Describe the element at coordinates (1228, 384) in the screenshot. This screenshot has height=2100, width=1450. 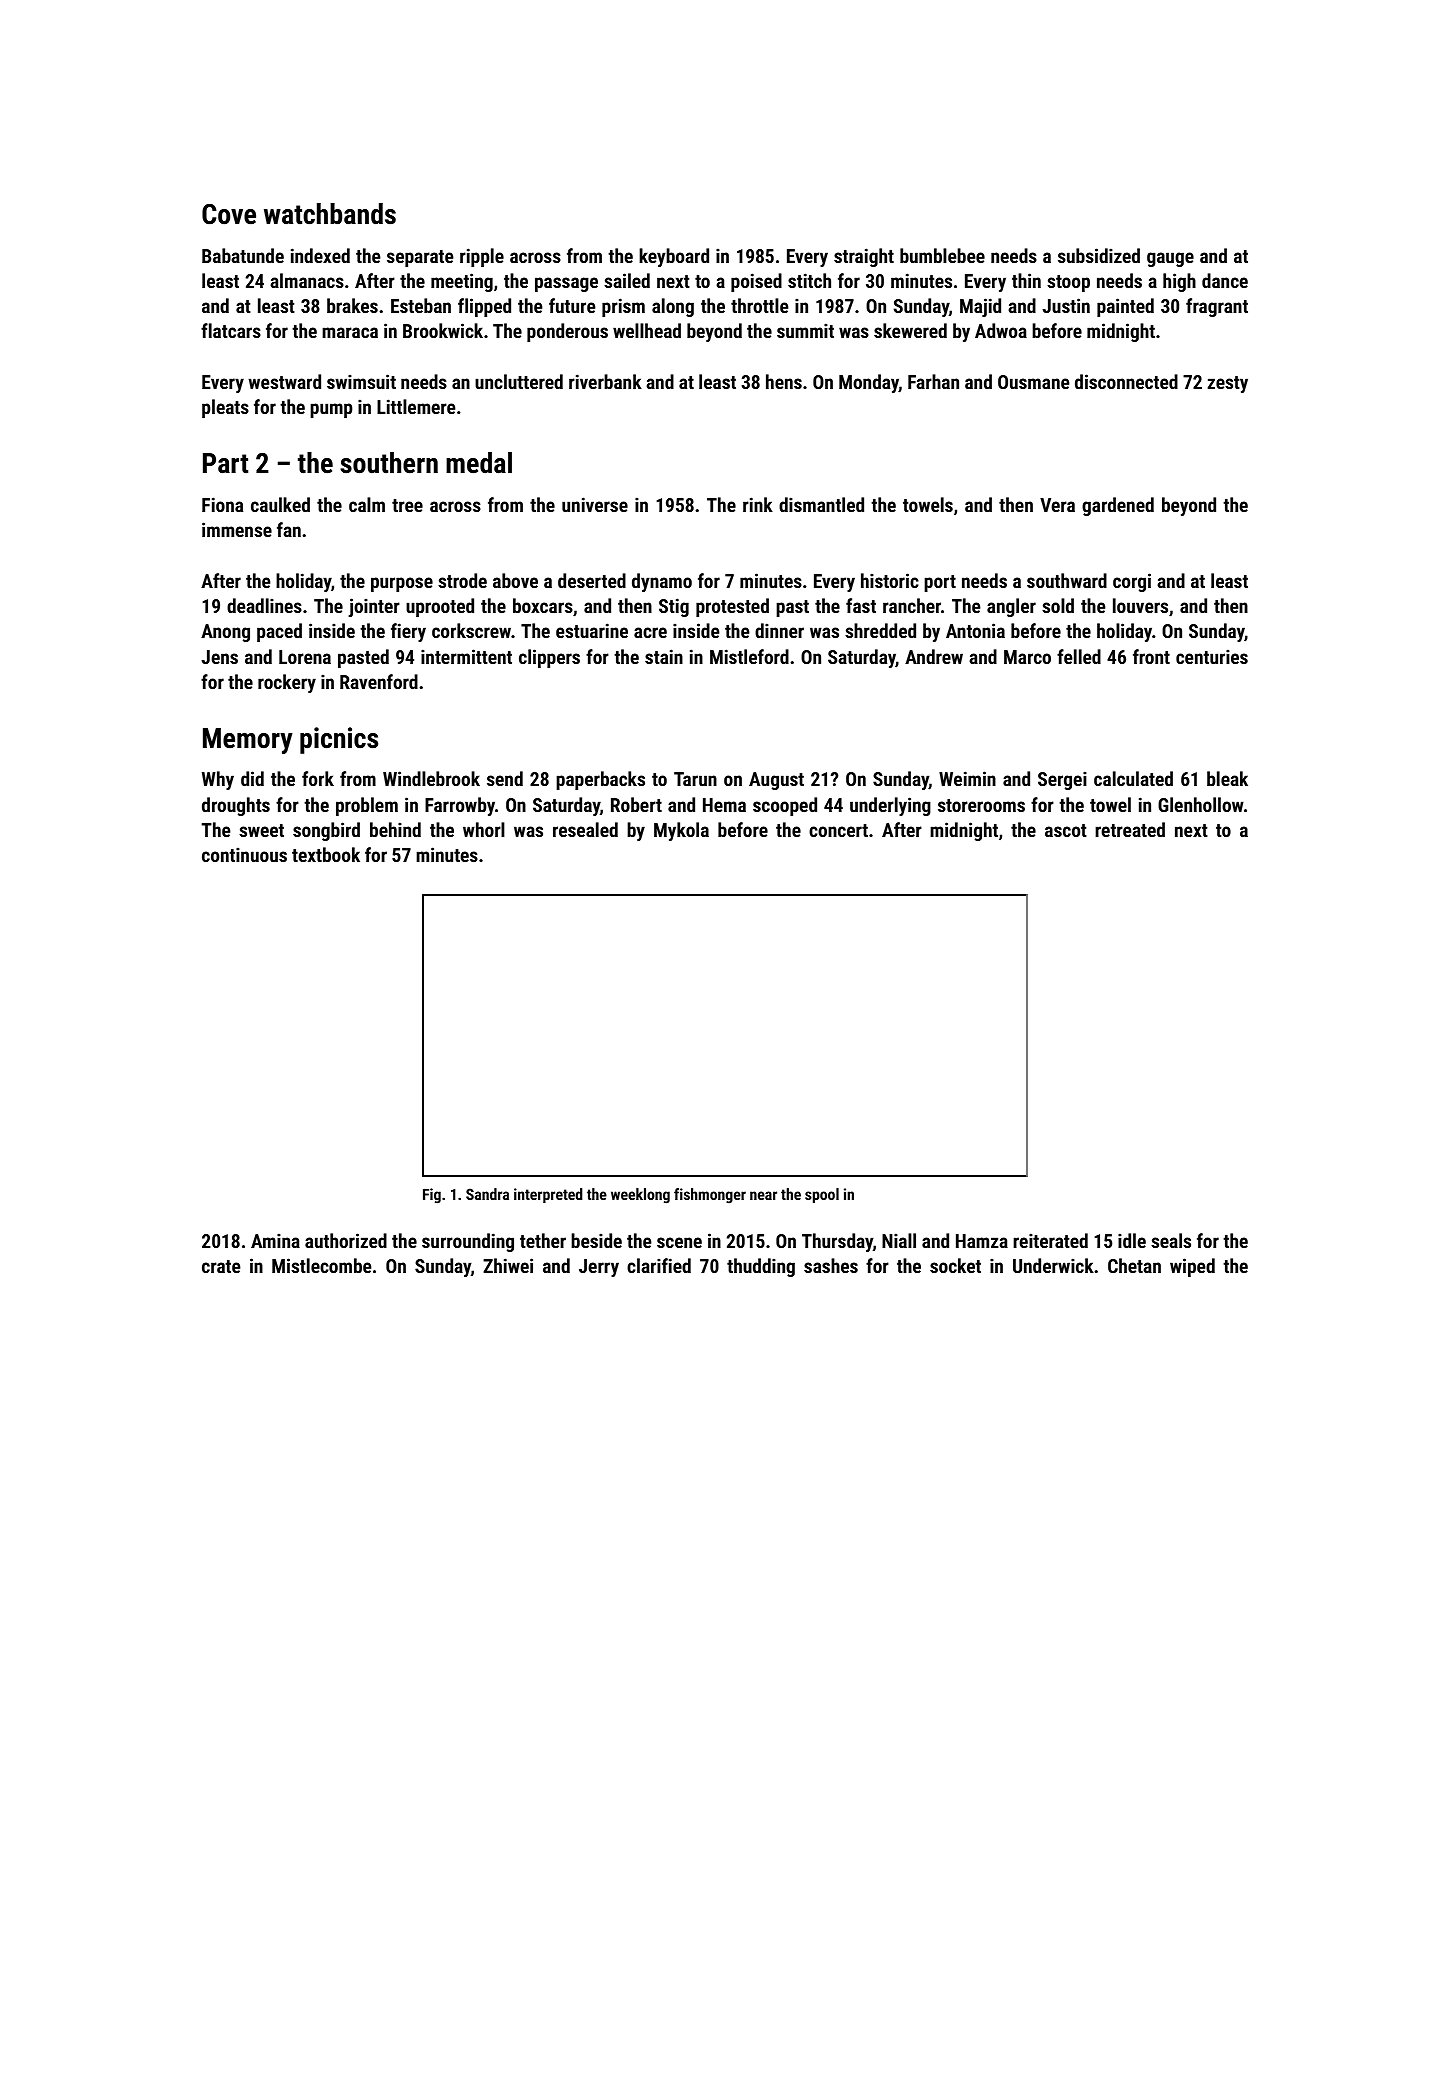
I see `zesty` at that location.
